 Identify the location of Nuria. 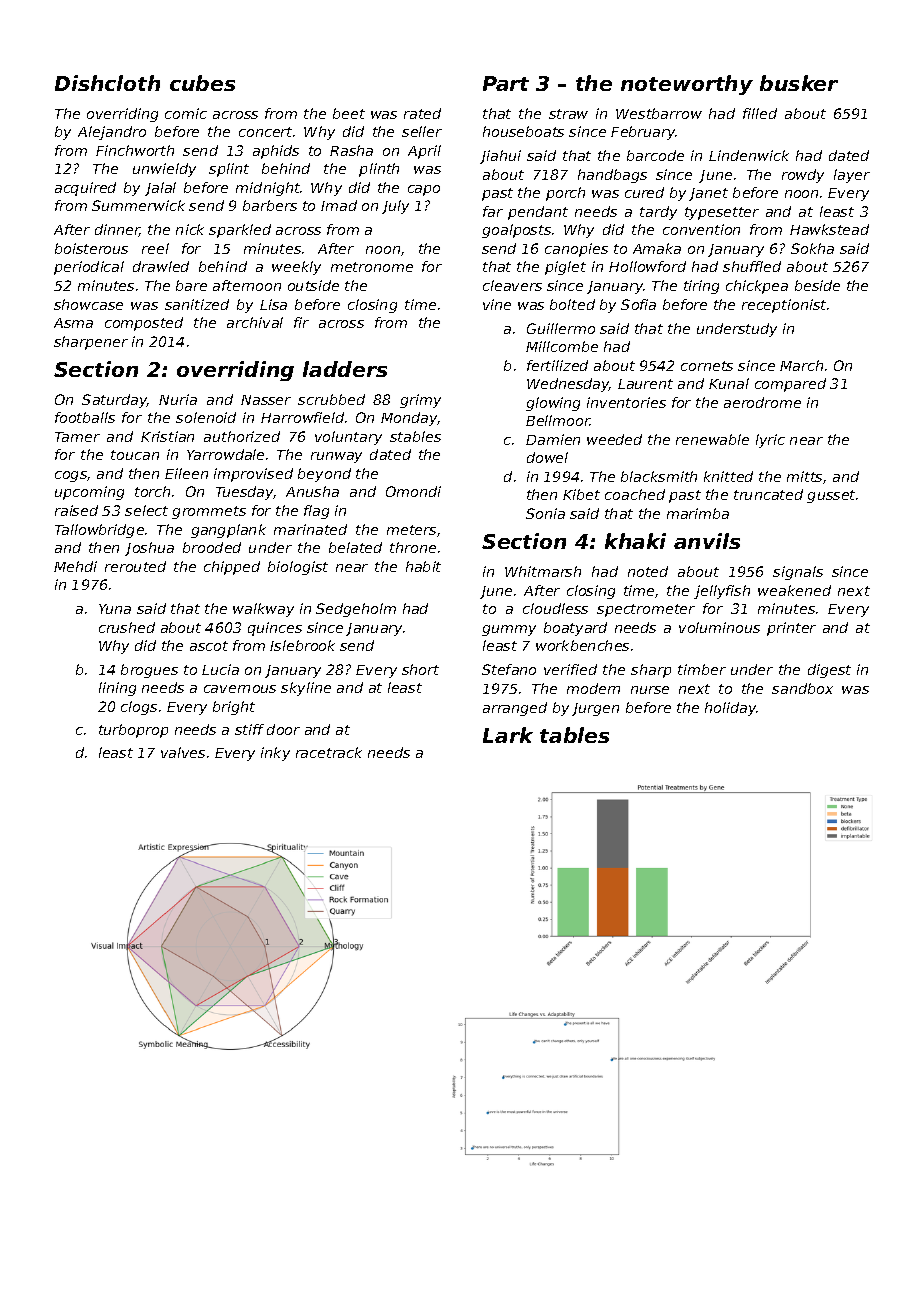
(178, 399).
